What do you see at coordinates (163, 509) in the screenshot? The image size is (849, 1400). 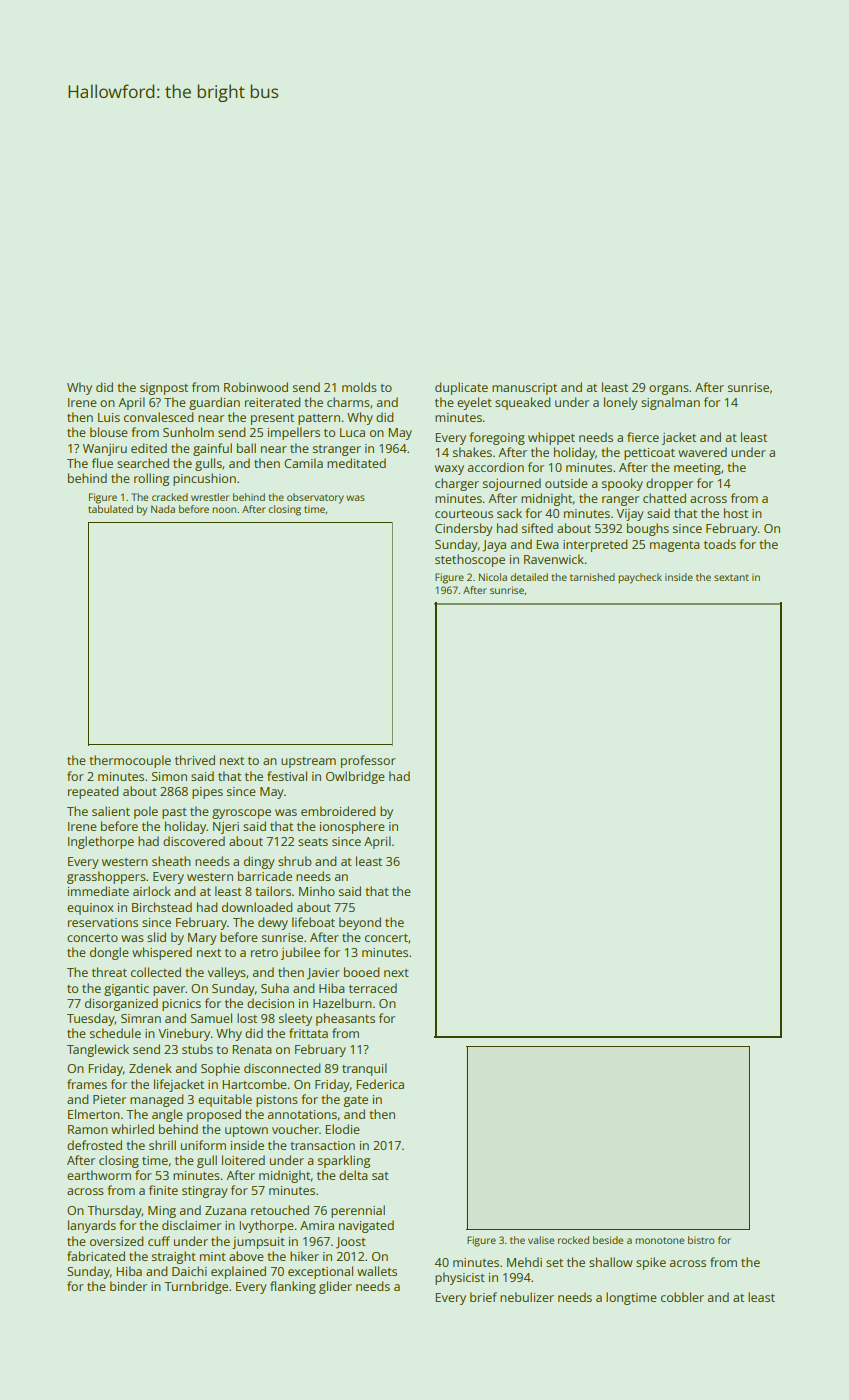 I see `Nada` at bounding box center [163, 509].
